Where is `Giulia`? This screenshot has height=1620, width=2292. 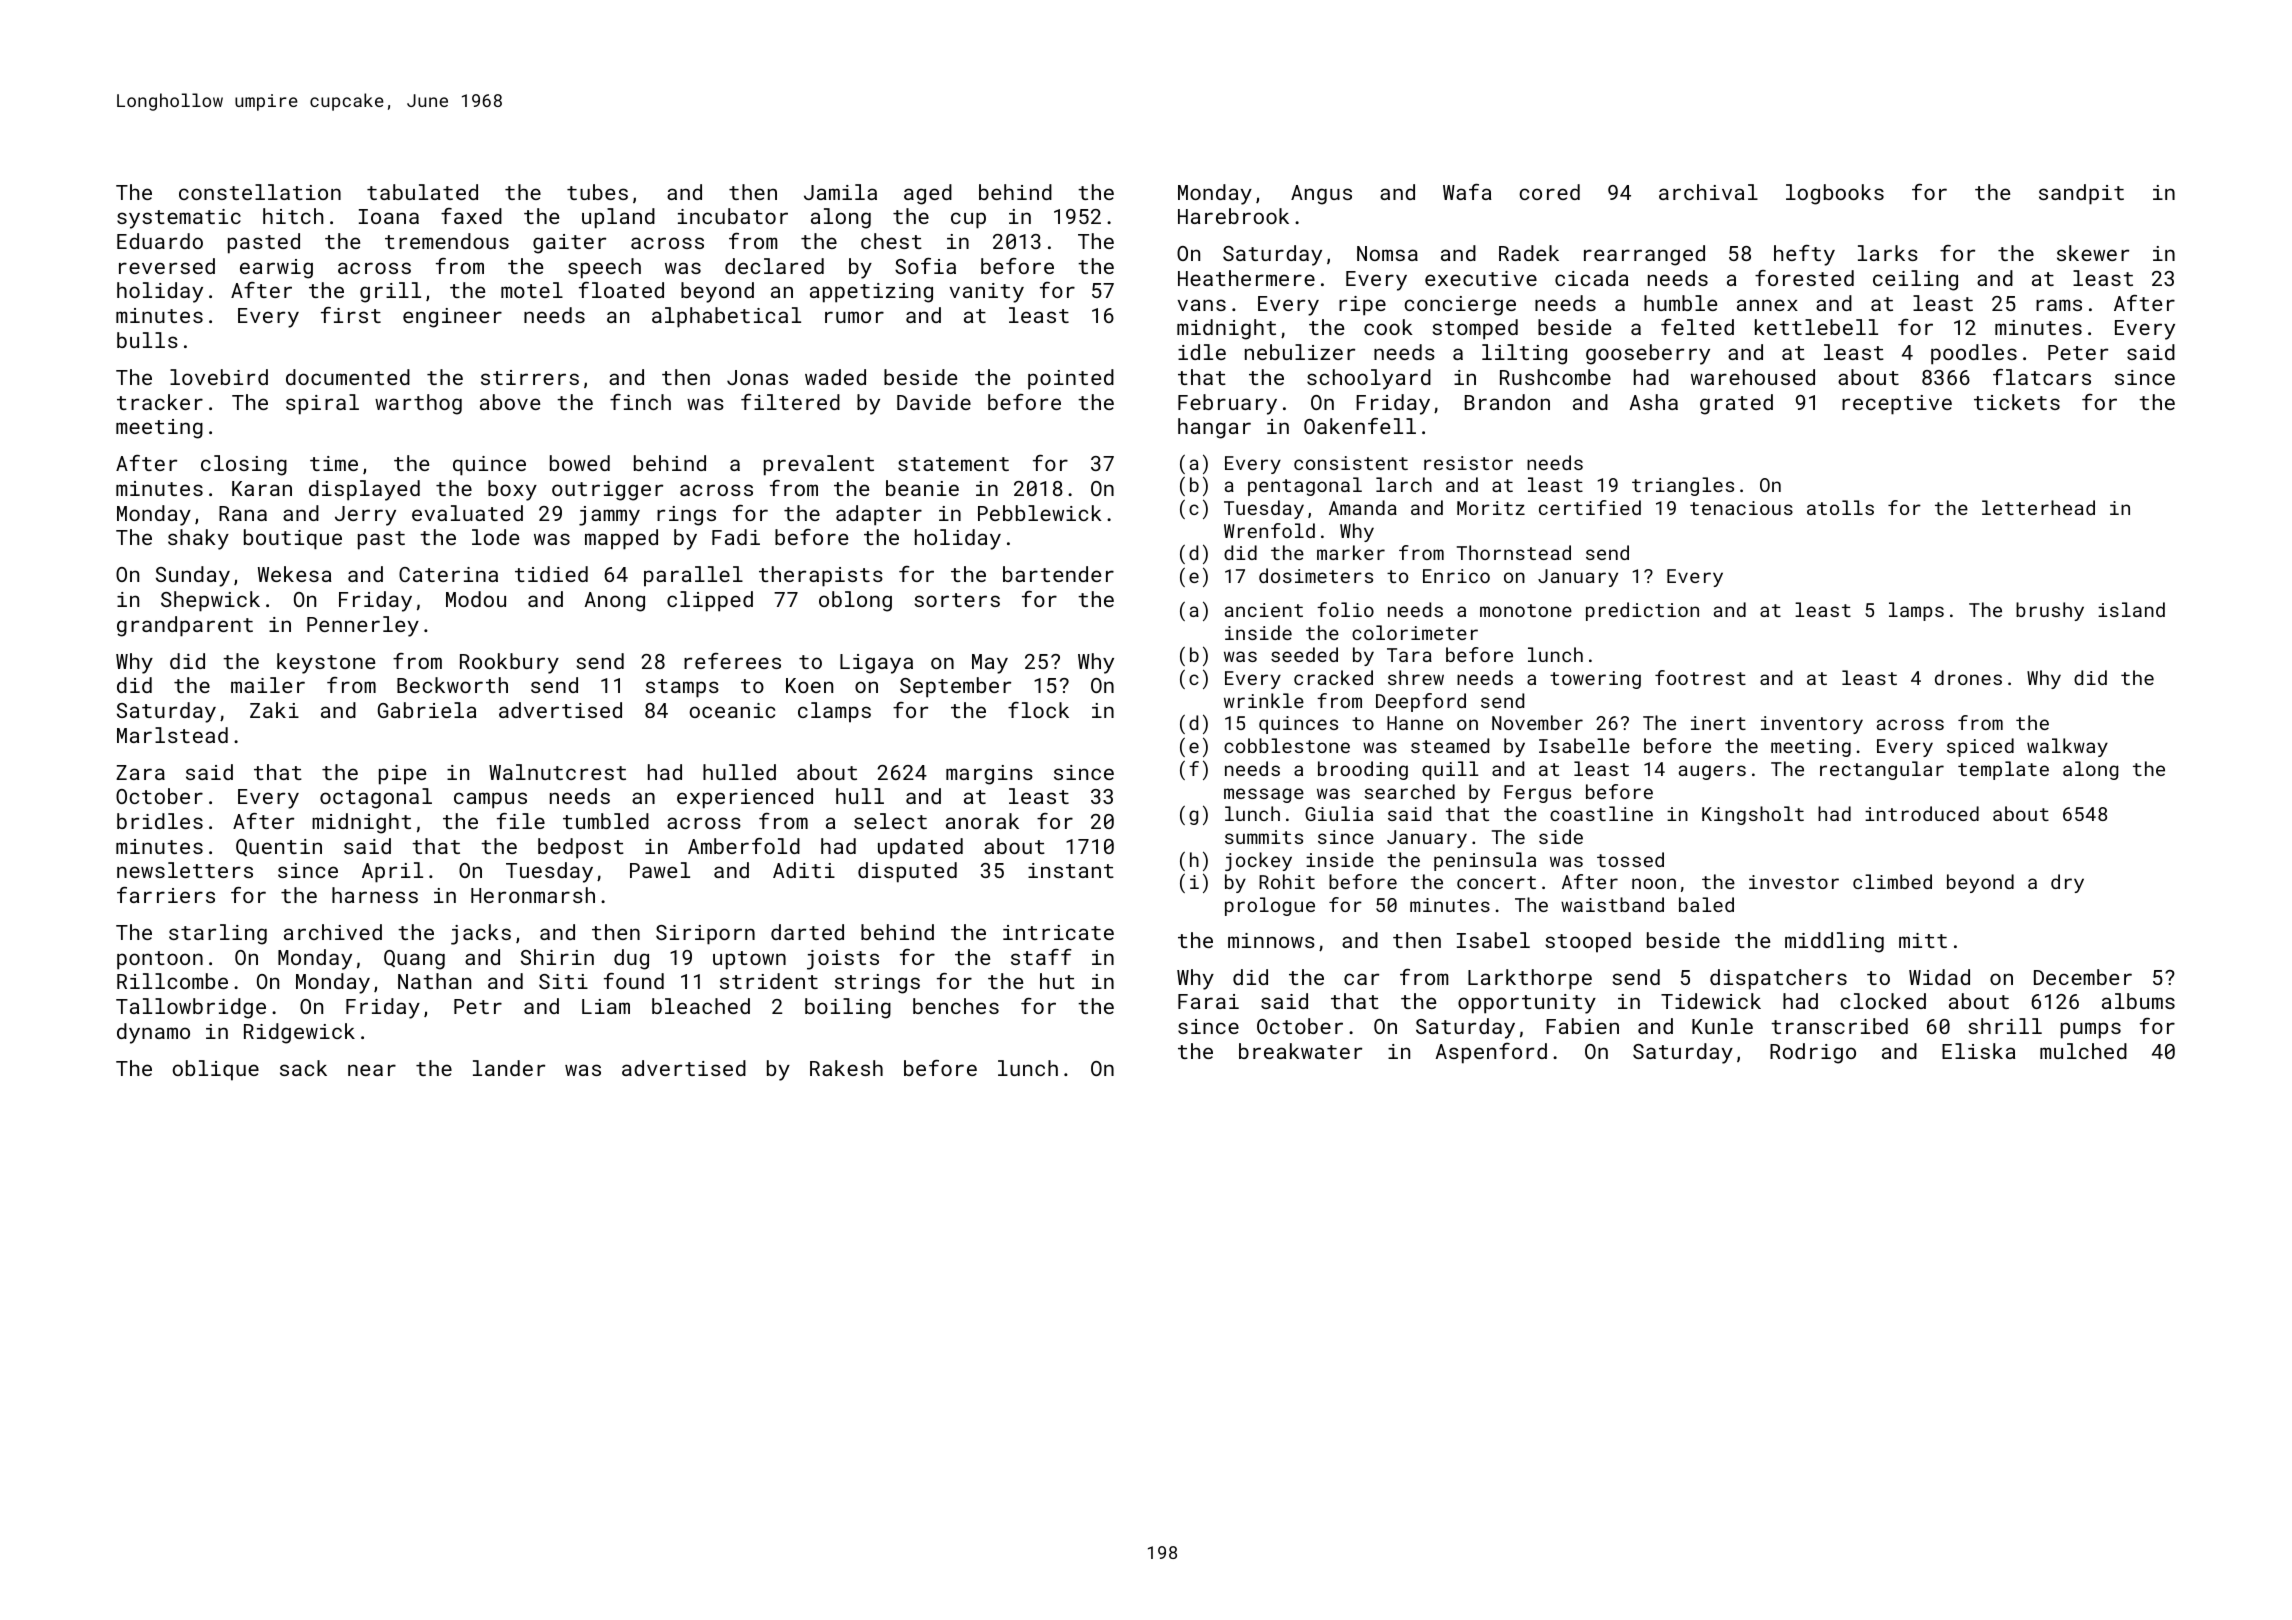 Giulia is located at coordinates (1339, 813).
